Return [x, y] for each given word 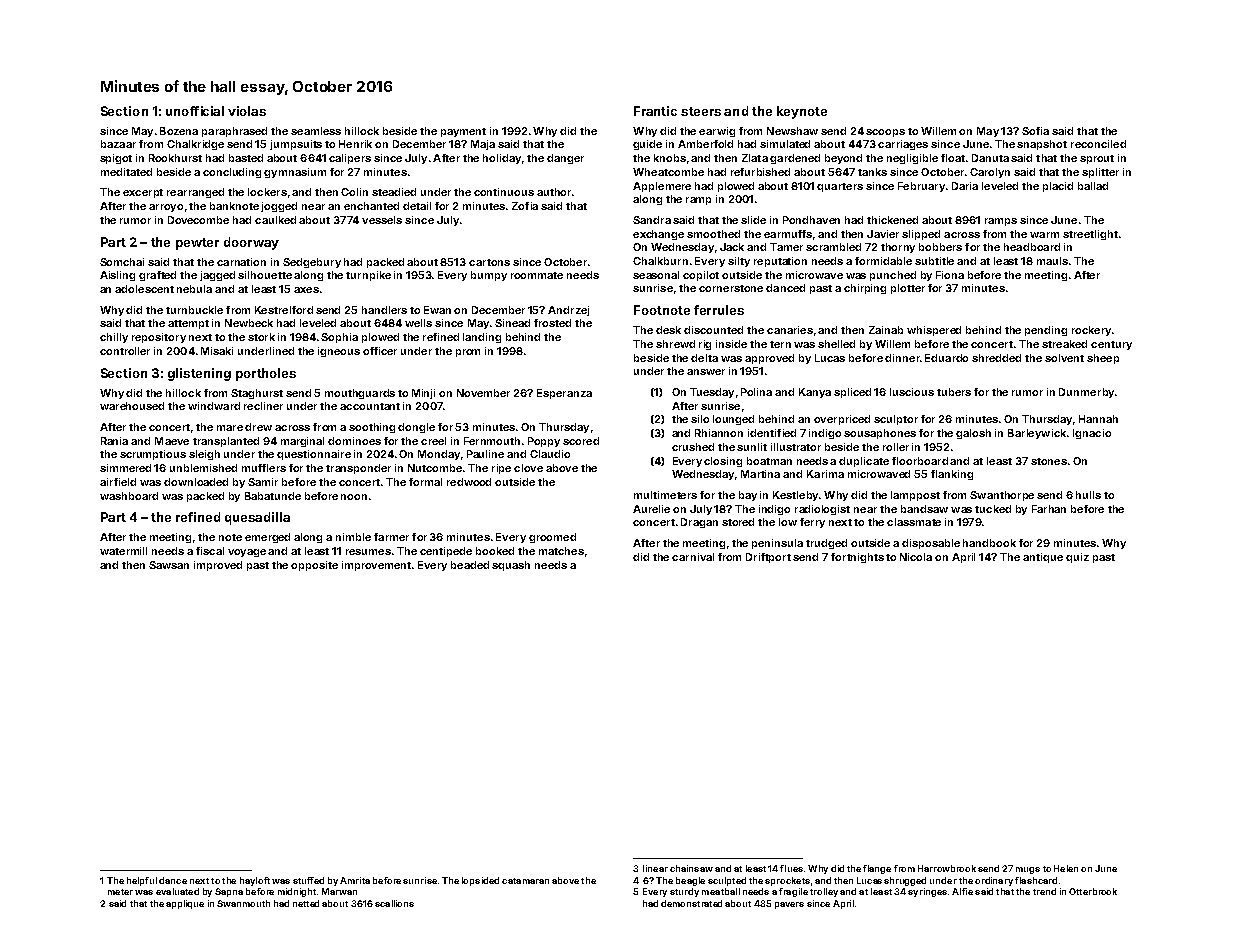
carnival [693, 557]
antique [1043, 558]
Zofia [525, 206]
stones [1049, 461]
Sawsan [169, 565]
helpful [142, 881]
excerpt [143, 193]
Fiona [950, 275]
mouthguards [360, 394]
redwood [469, 482]
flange [877, 869]
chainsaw [691, 868]
